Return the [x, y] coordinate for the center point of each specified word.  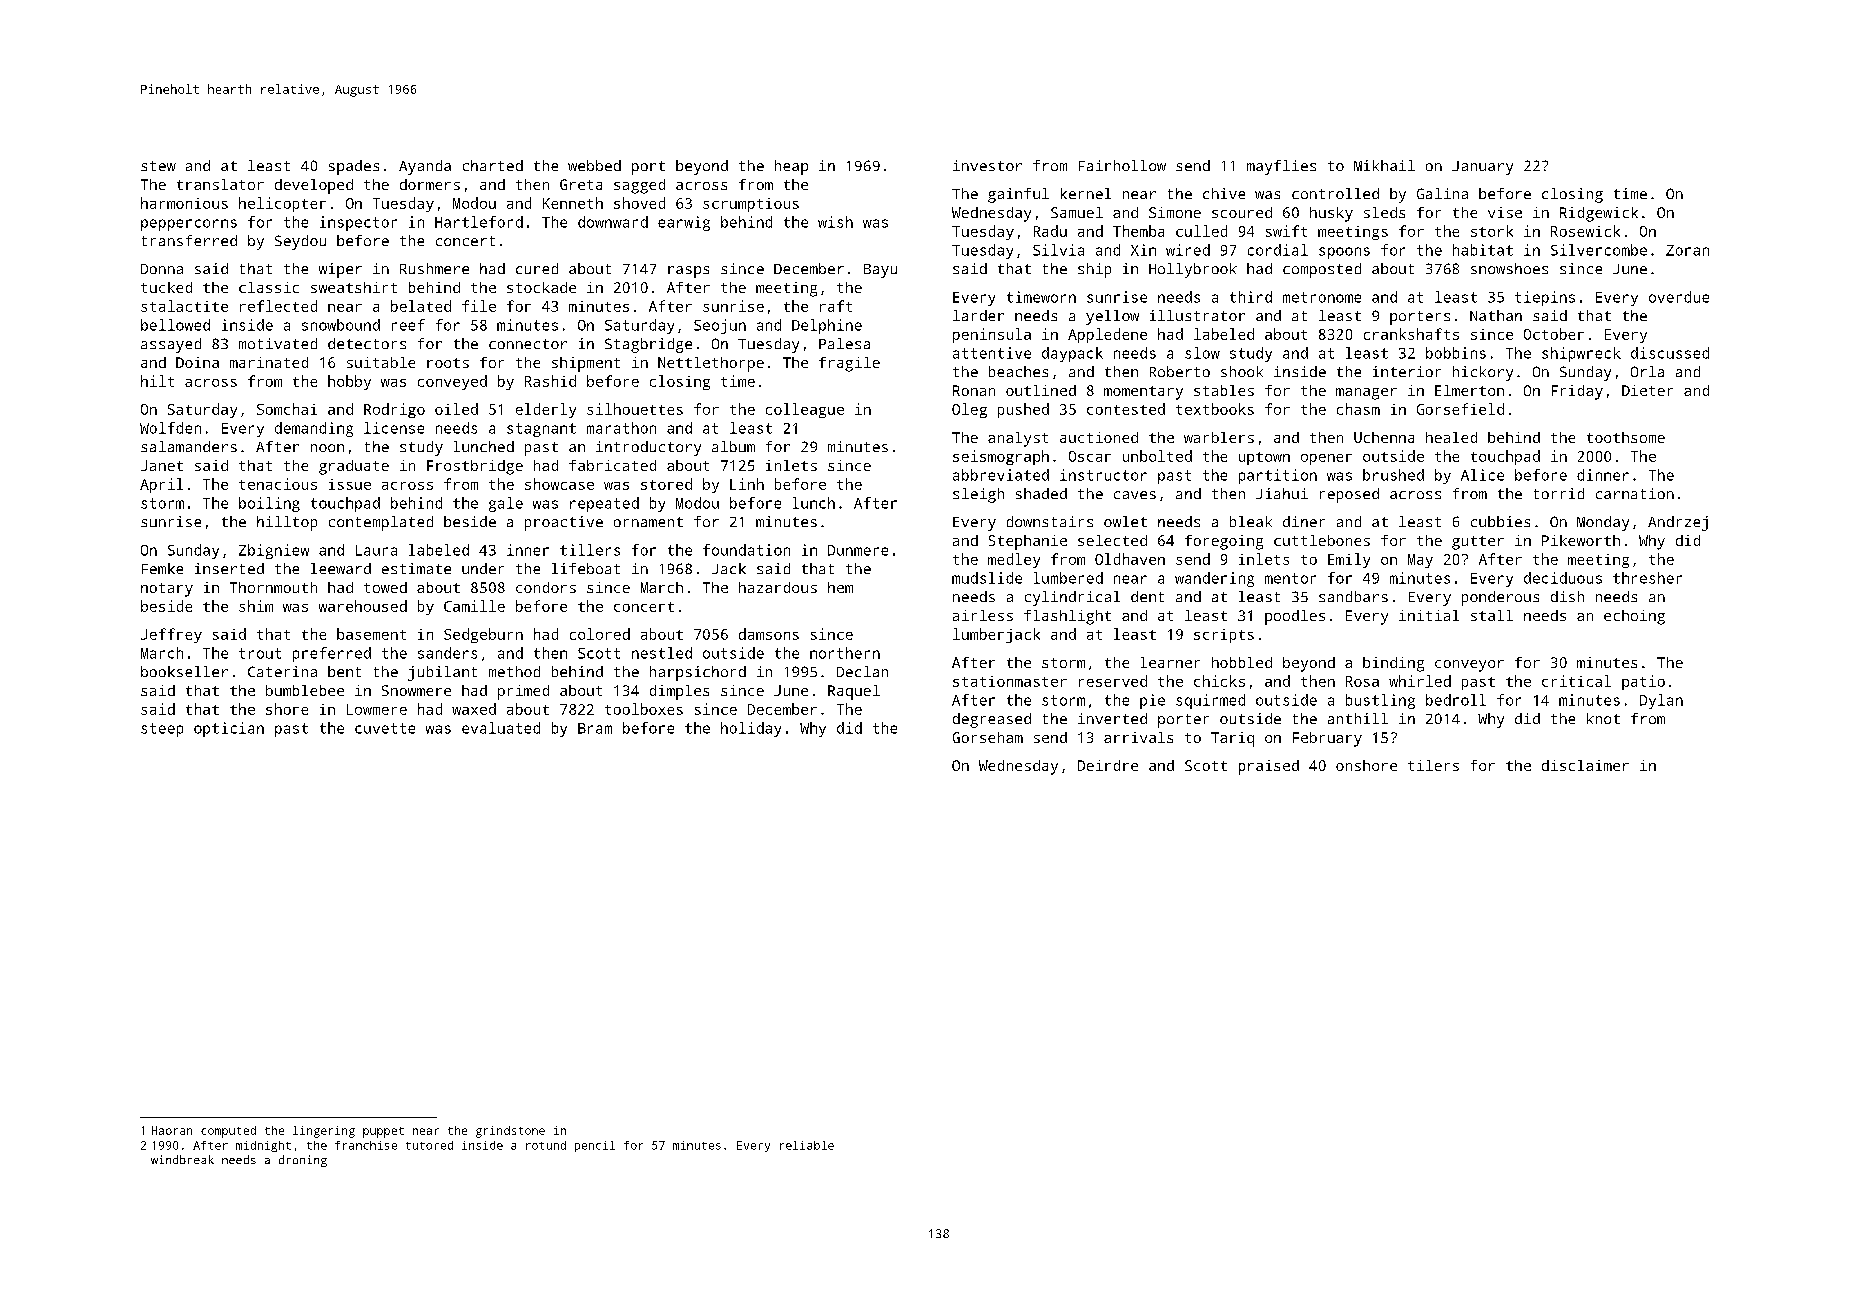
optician [229, 729]
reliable [807, 1145]
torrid [1559, 493]
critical [1576, 681]
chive [1224, 193]
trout [260, 653]
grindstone [510, 1132]
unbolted [1157, 456]
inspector [358, 223]
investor [987, 165]
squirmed [1210, 701]
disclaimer [1585, 765]
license [394, 428]
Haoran [172, 1130]
